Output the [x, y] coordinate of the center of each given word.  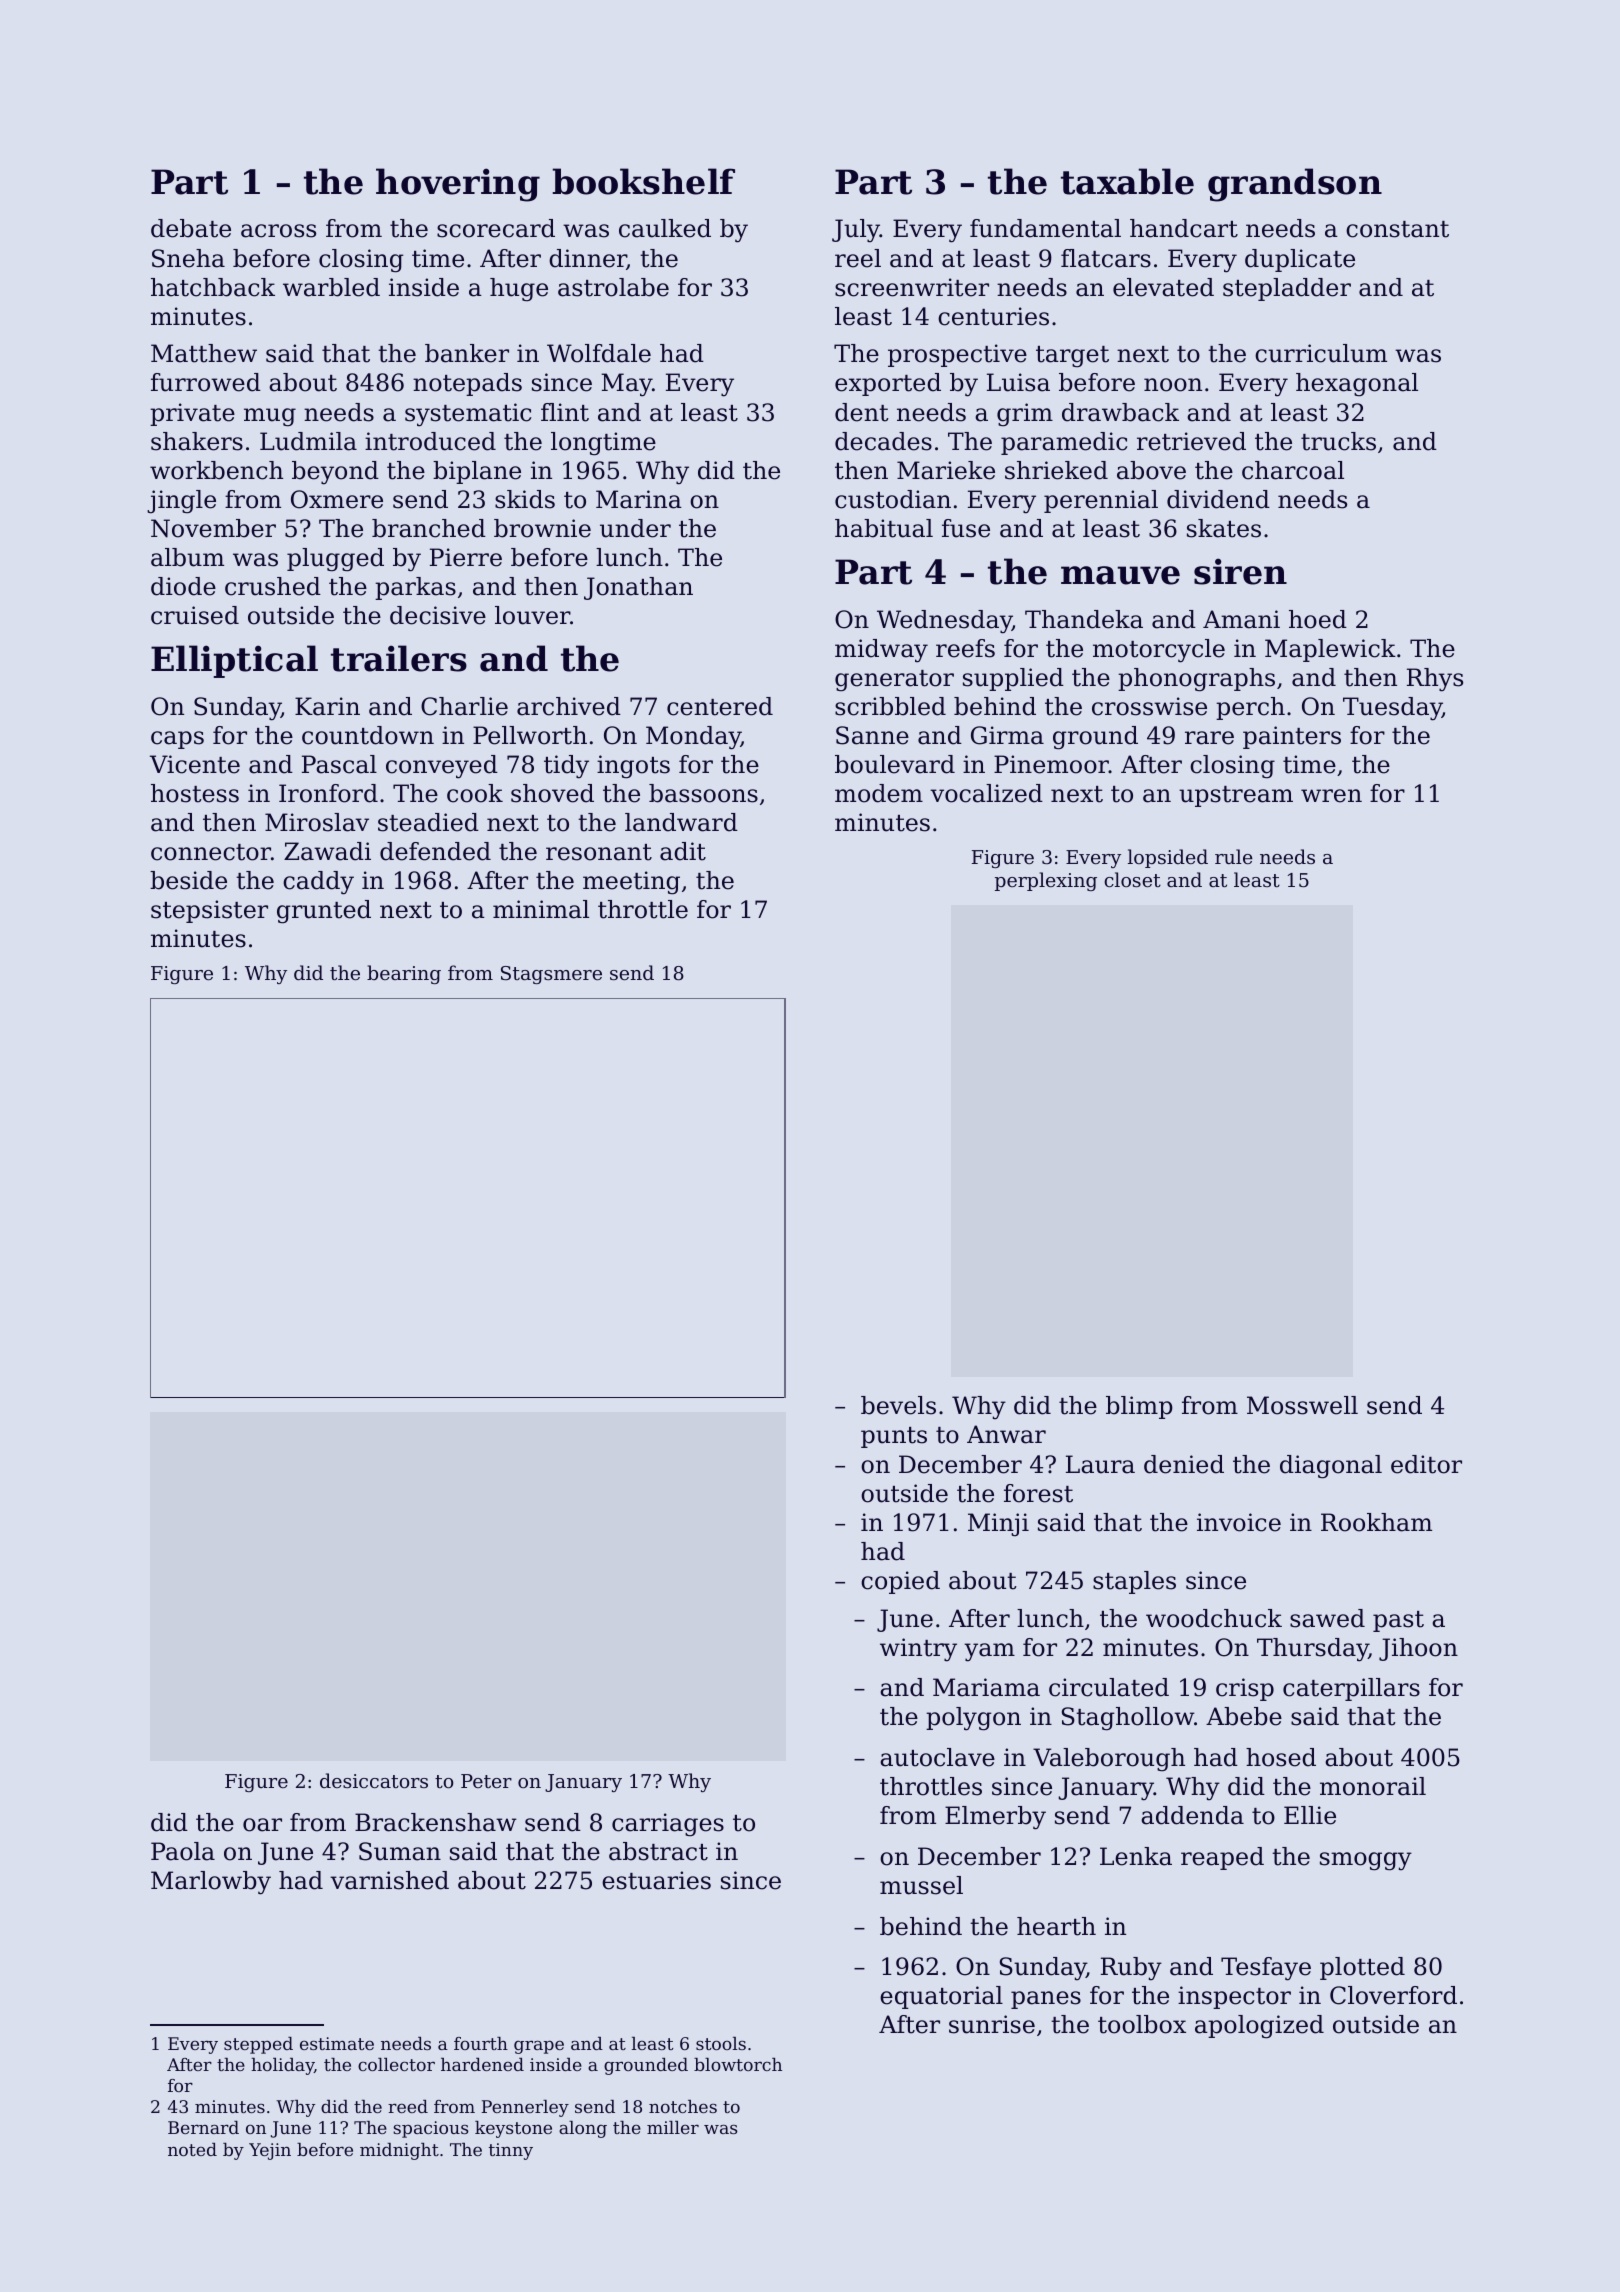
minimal [541, 909]
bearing [404, 974]
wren [1331, 796]
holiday [282, 2066]
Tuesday [1392, 709]
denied [1184, 1464]
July [856, 231]
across [278, 231]
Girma [1007, 735]
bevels [898, 1405]
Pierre [466, 557]
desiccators [374, 1780]
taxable [1127, 181]
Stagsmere [551, 975]
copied [900, 1582]
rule [1234, 856]
